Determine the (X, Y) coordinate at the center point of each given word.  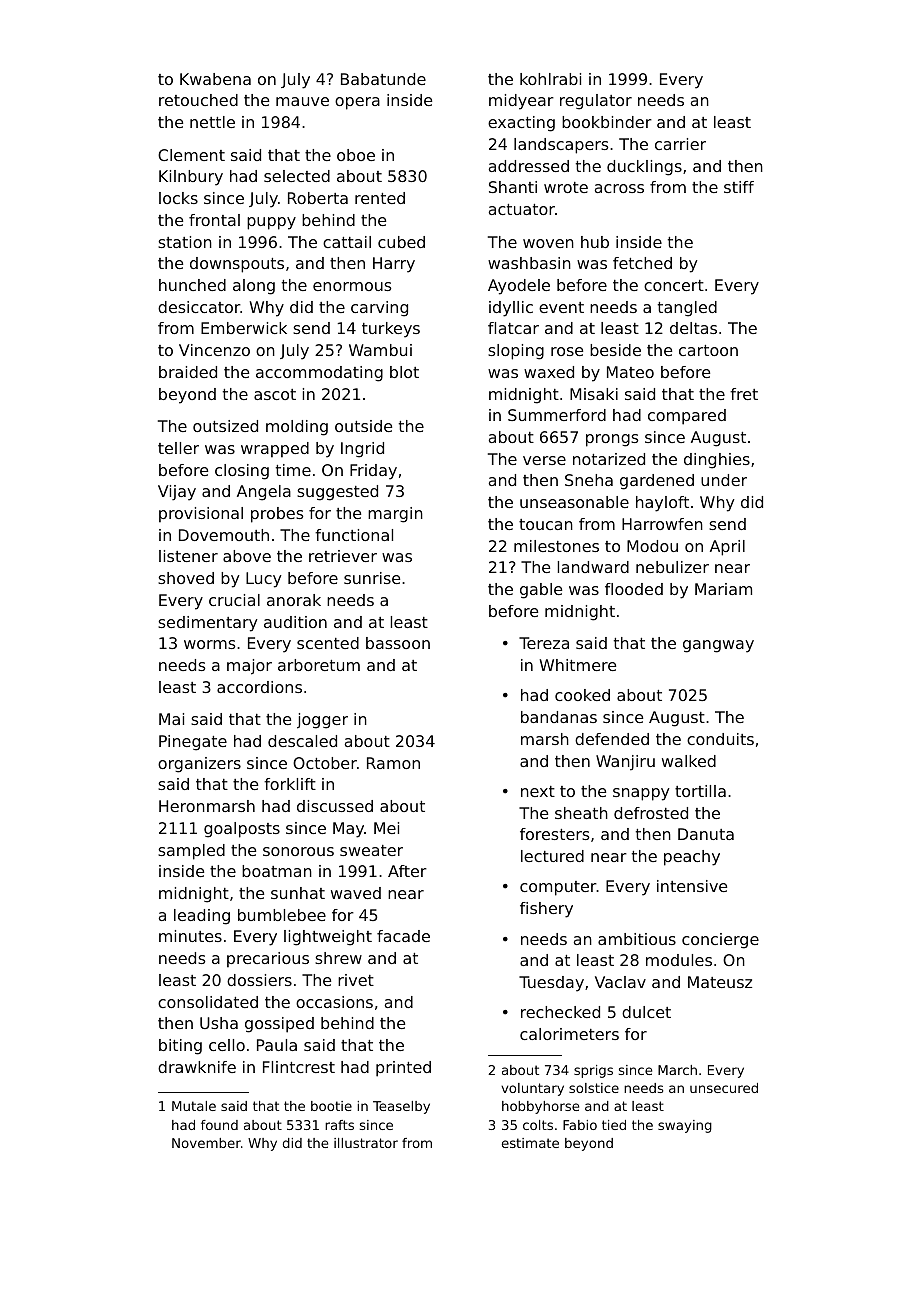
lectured (552, 856)
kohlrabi (550, 79)
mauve (302, 101)
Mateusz (720, 982)
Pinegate (193, 743)
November (206, 1143)
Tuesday (551, 984)
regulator (596, 102)
